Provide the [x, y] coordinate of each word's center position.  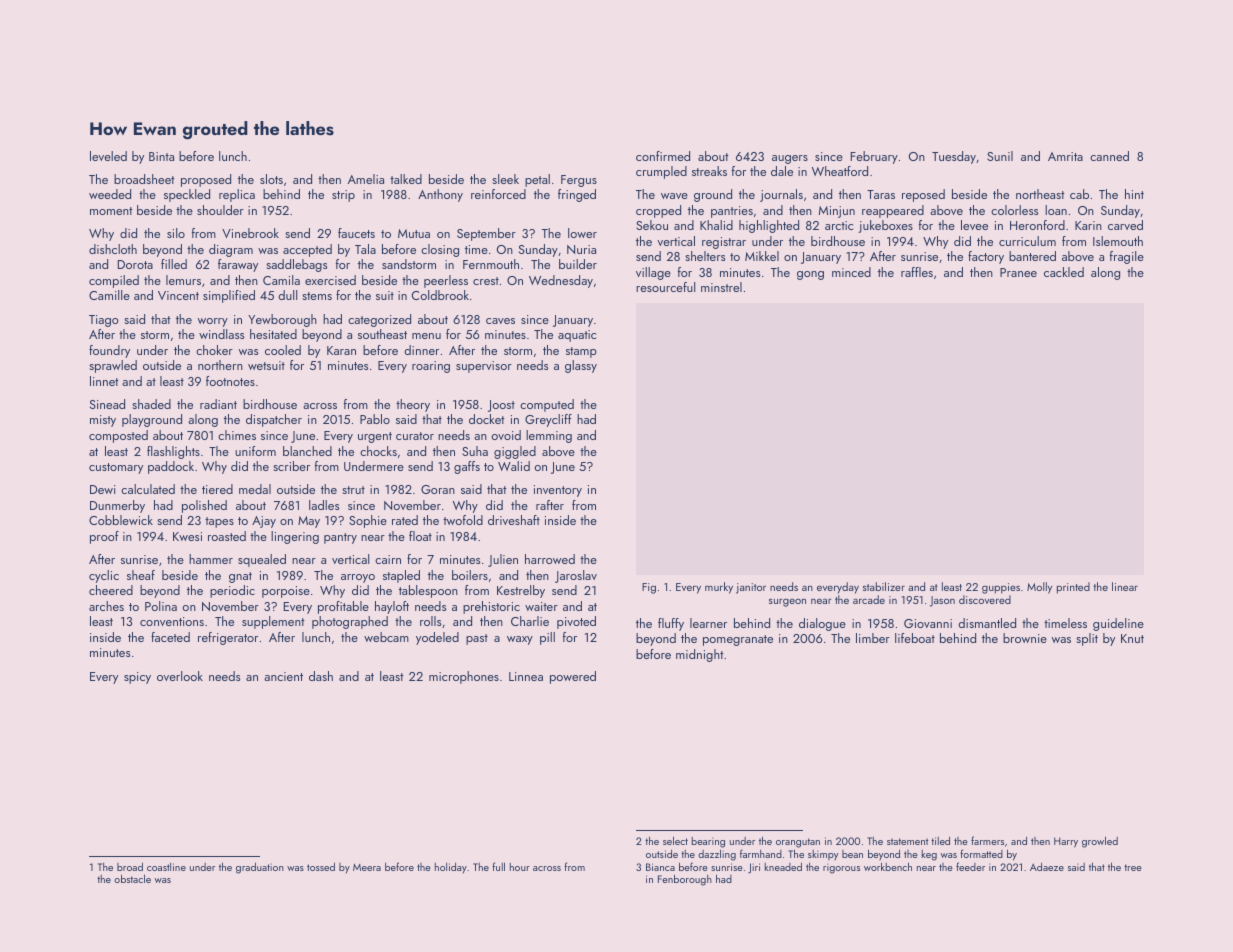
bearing [708, 842]
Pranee [1018, 272]
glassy [581, 366]
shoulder [220, 210]
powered [573, 677]
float [420, 536]
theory [413, 405]
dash [321, 676]
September [486, 234]
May [309, 522]
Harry [1066, 842]
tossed [321, 866]
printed [1073, 588]
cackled [1064, 272]
